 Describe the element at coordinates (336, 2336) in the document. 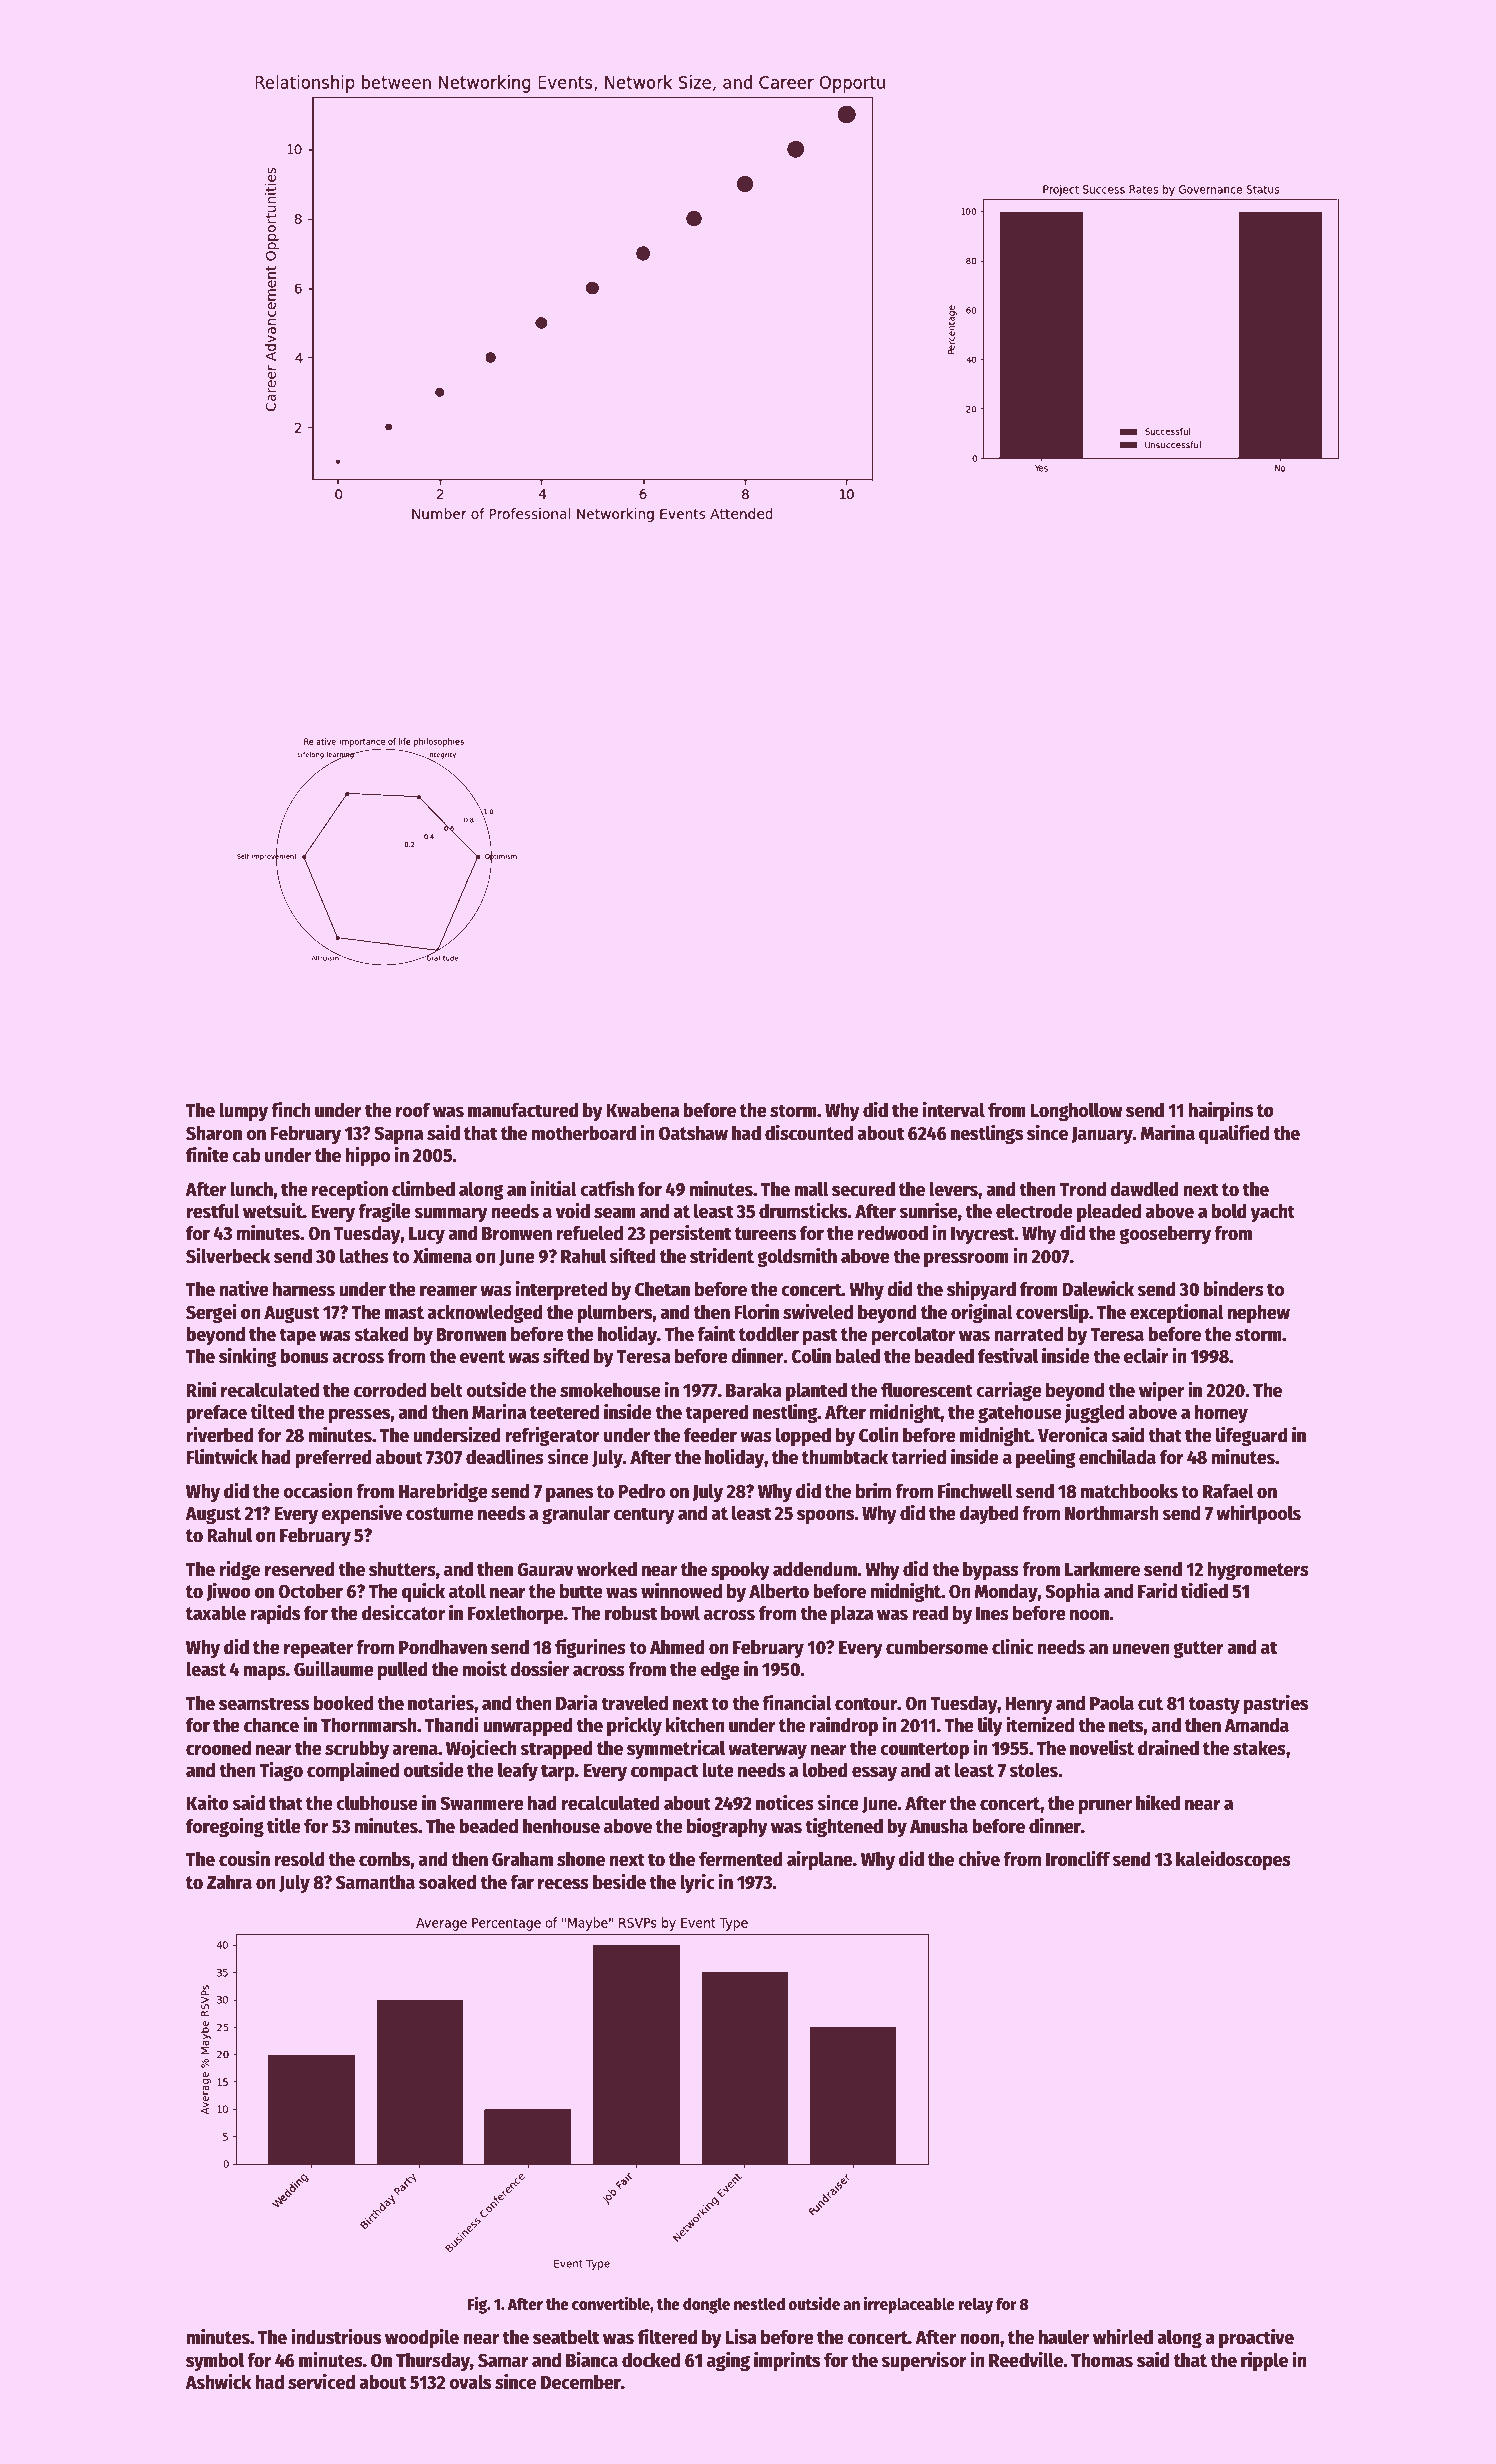

I see `industrious` at that location.
